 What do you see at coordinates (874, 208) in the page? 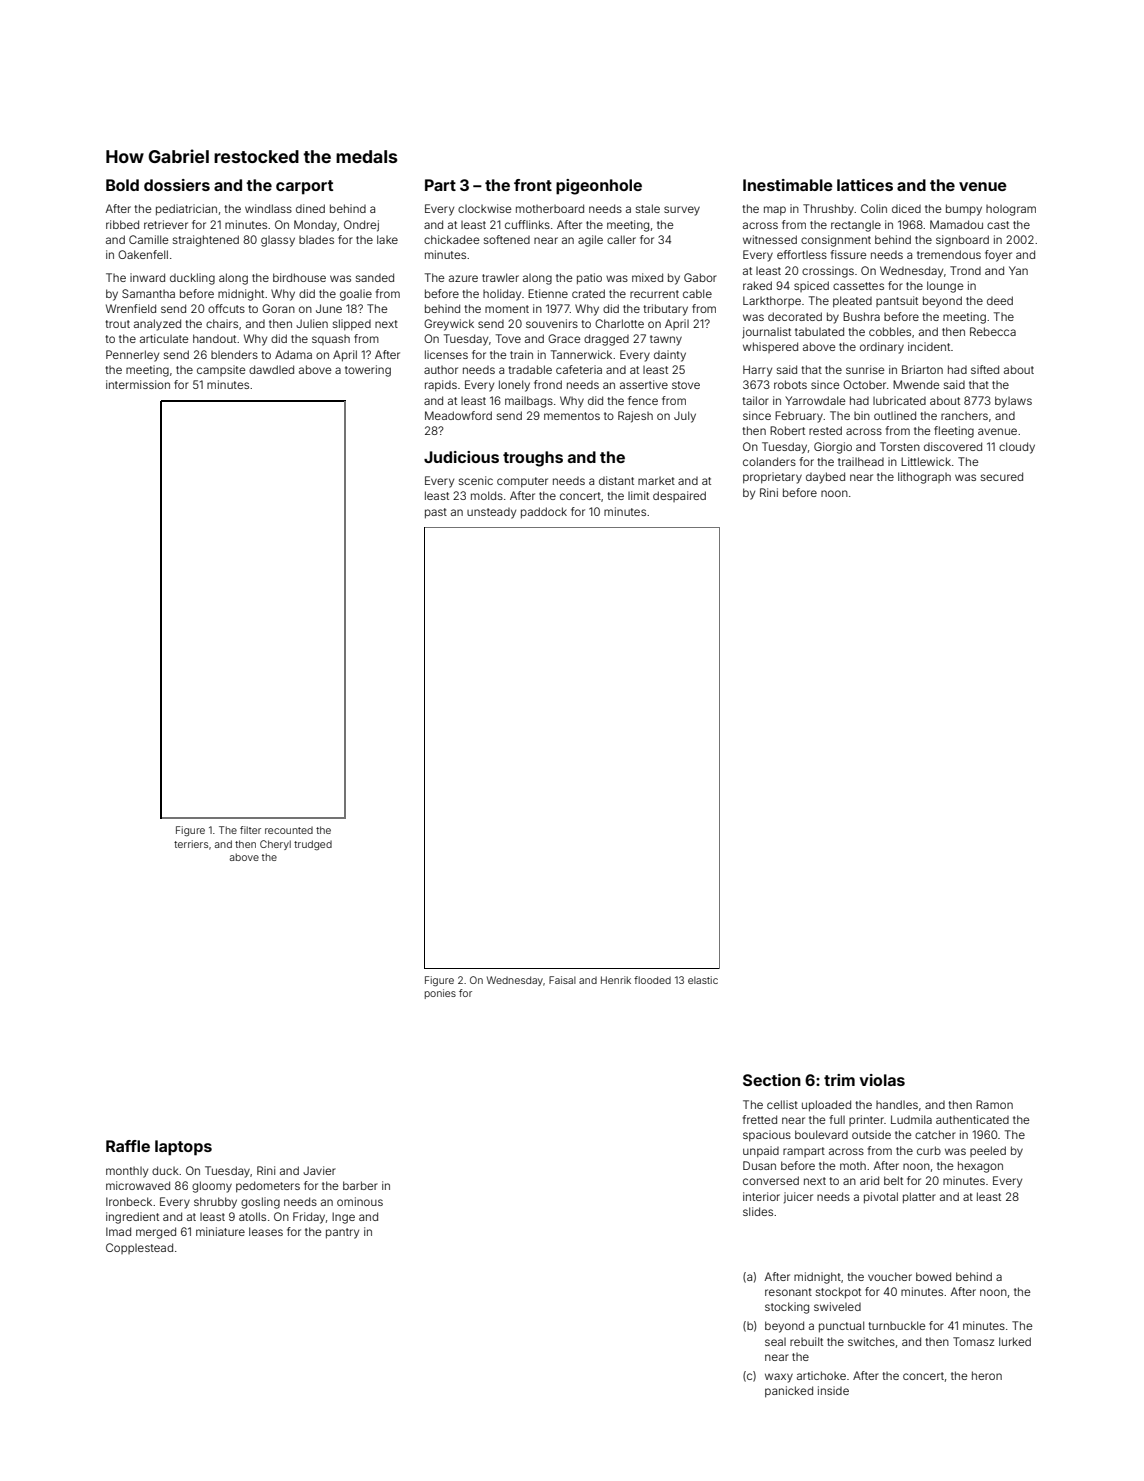
I see `Colin` at bounding box center [874, 208].
